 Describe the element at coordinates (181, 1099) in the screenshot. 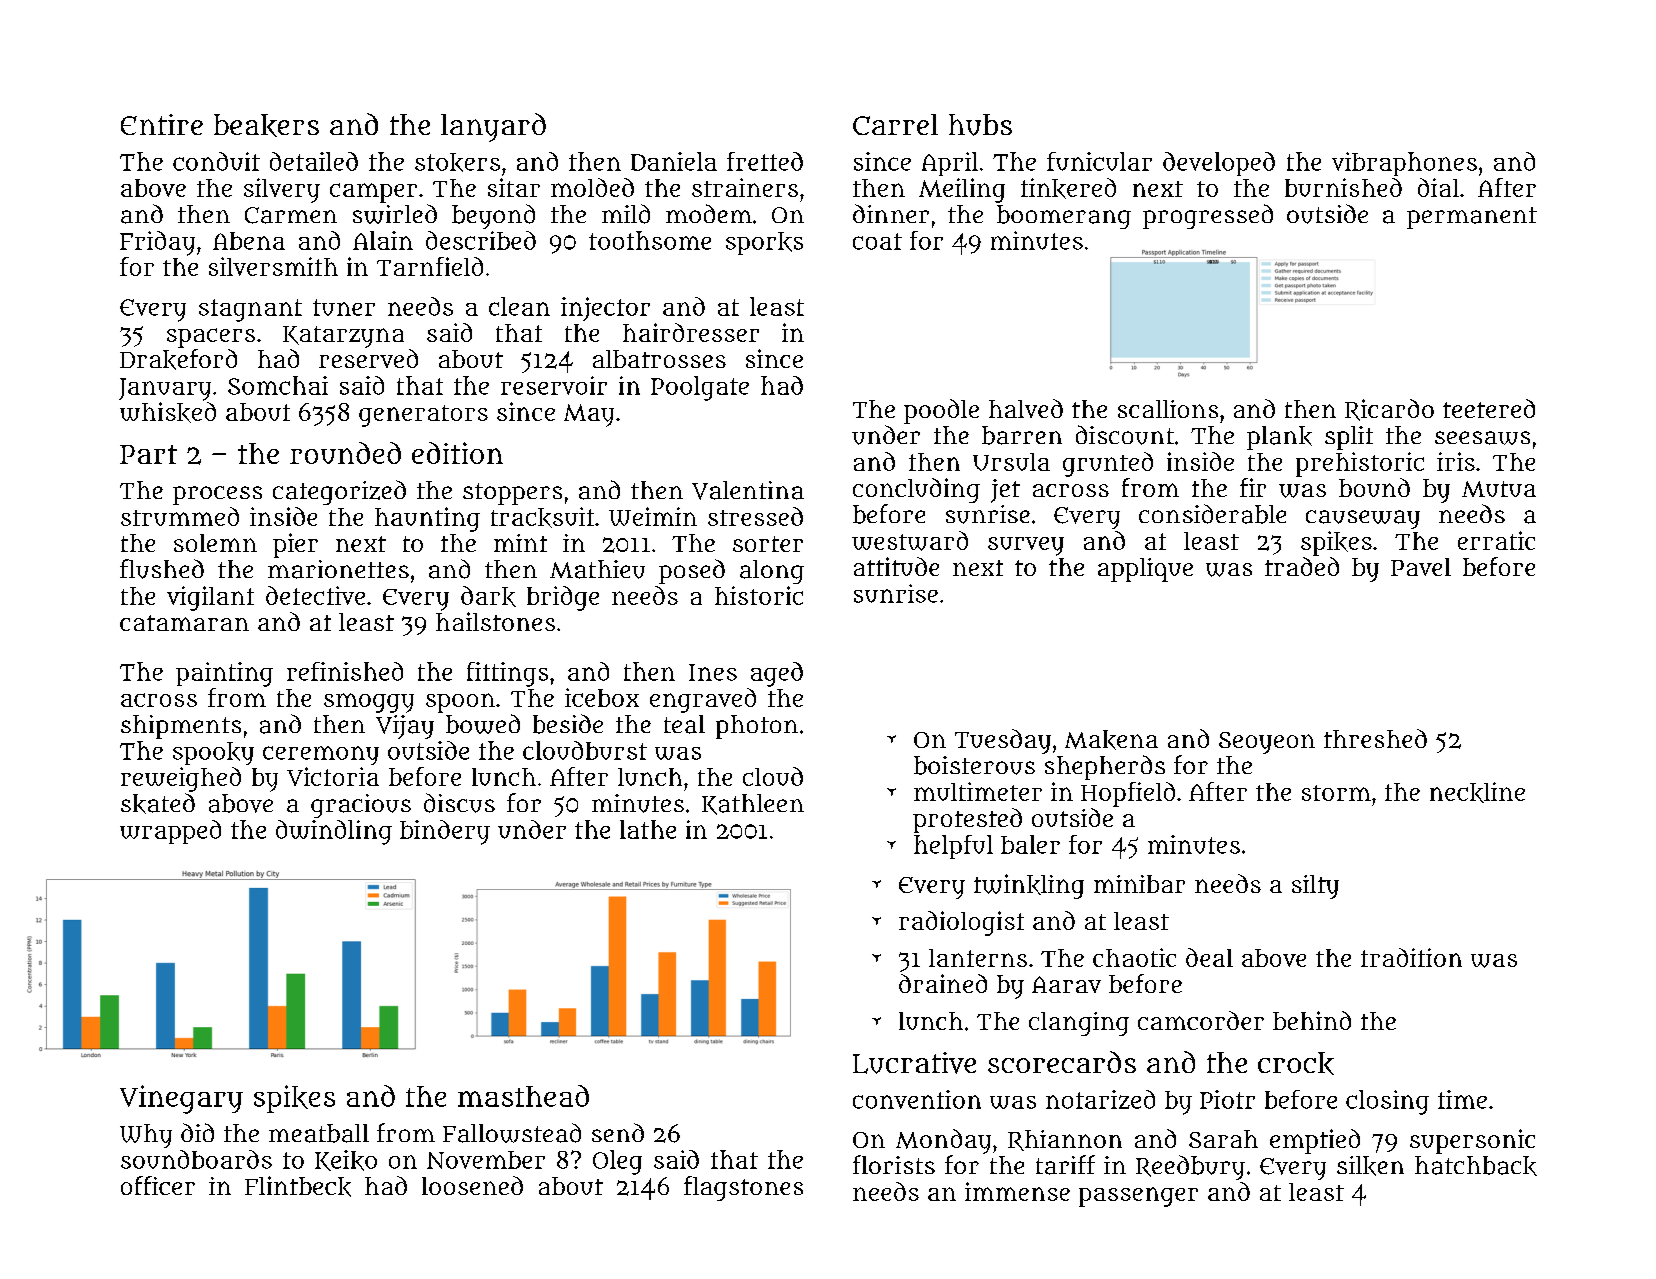

I see `Vinegary` at that location.
